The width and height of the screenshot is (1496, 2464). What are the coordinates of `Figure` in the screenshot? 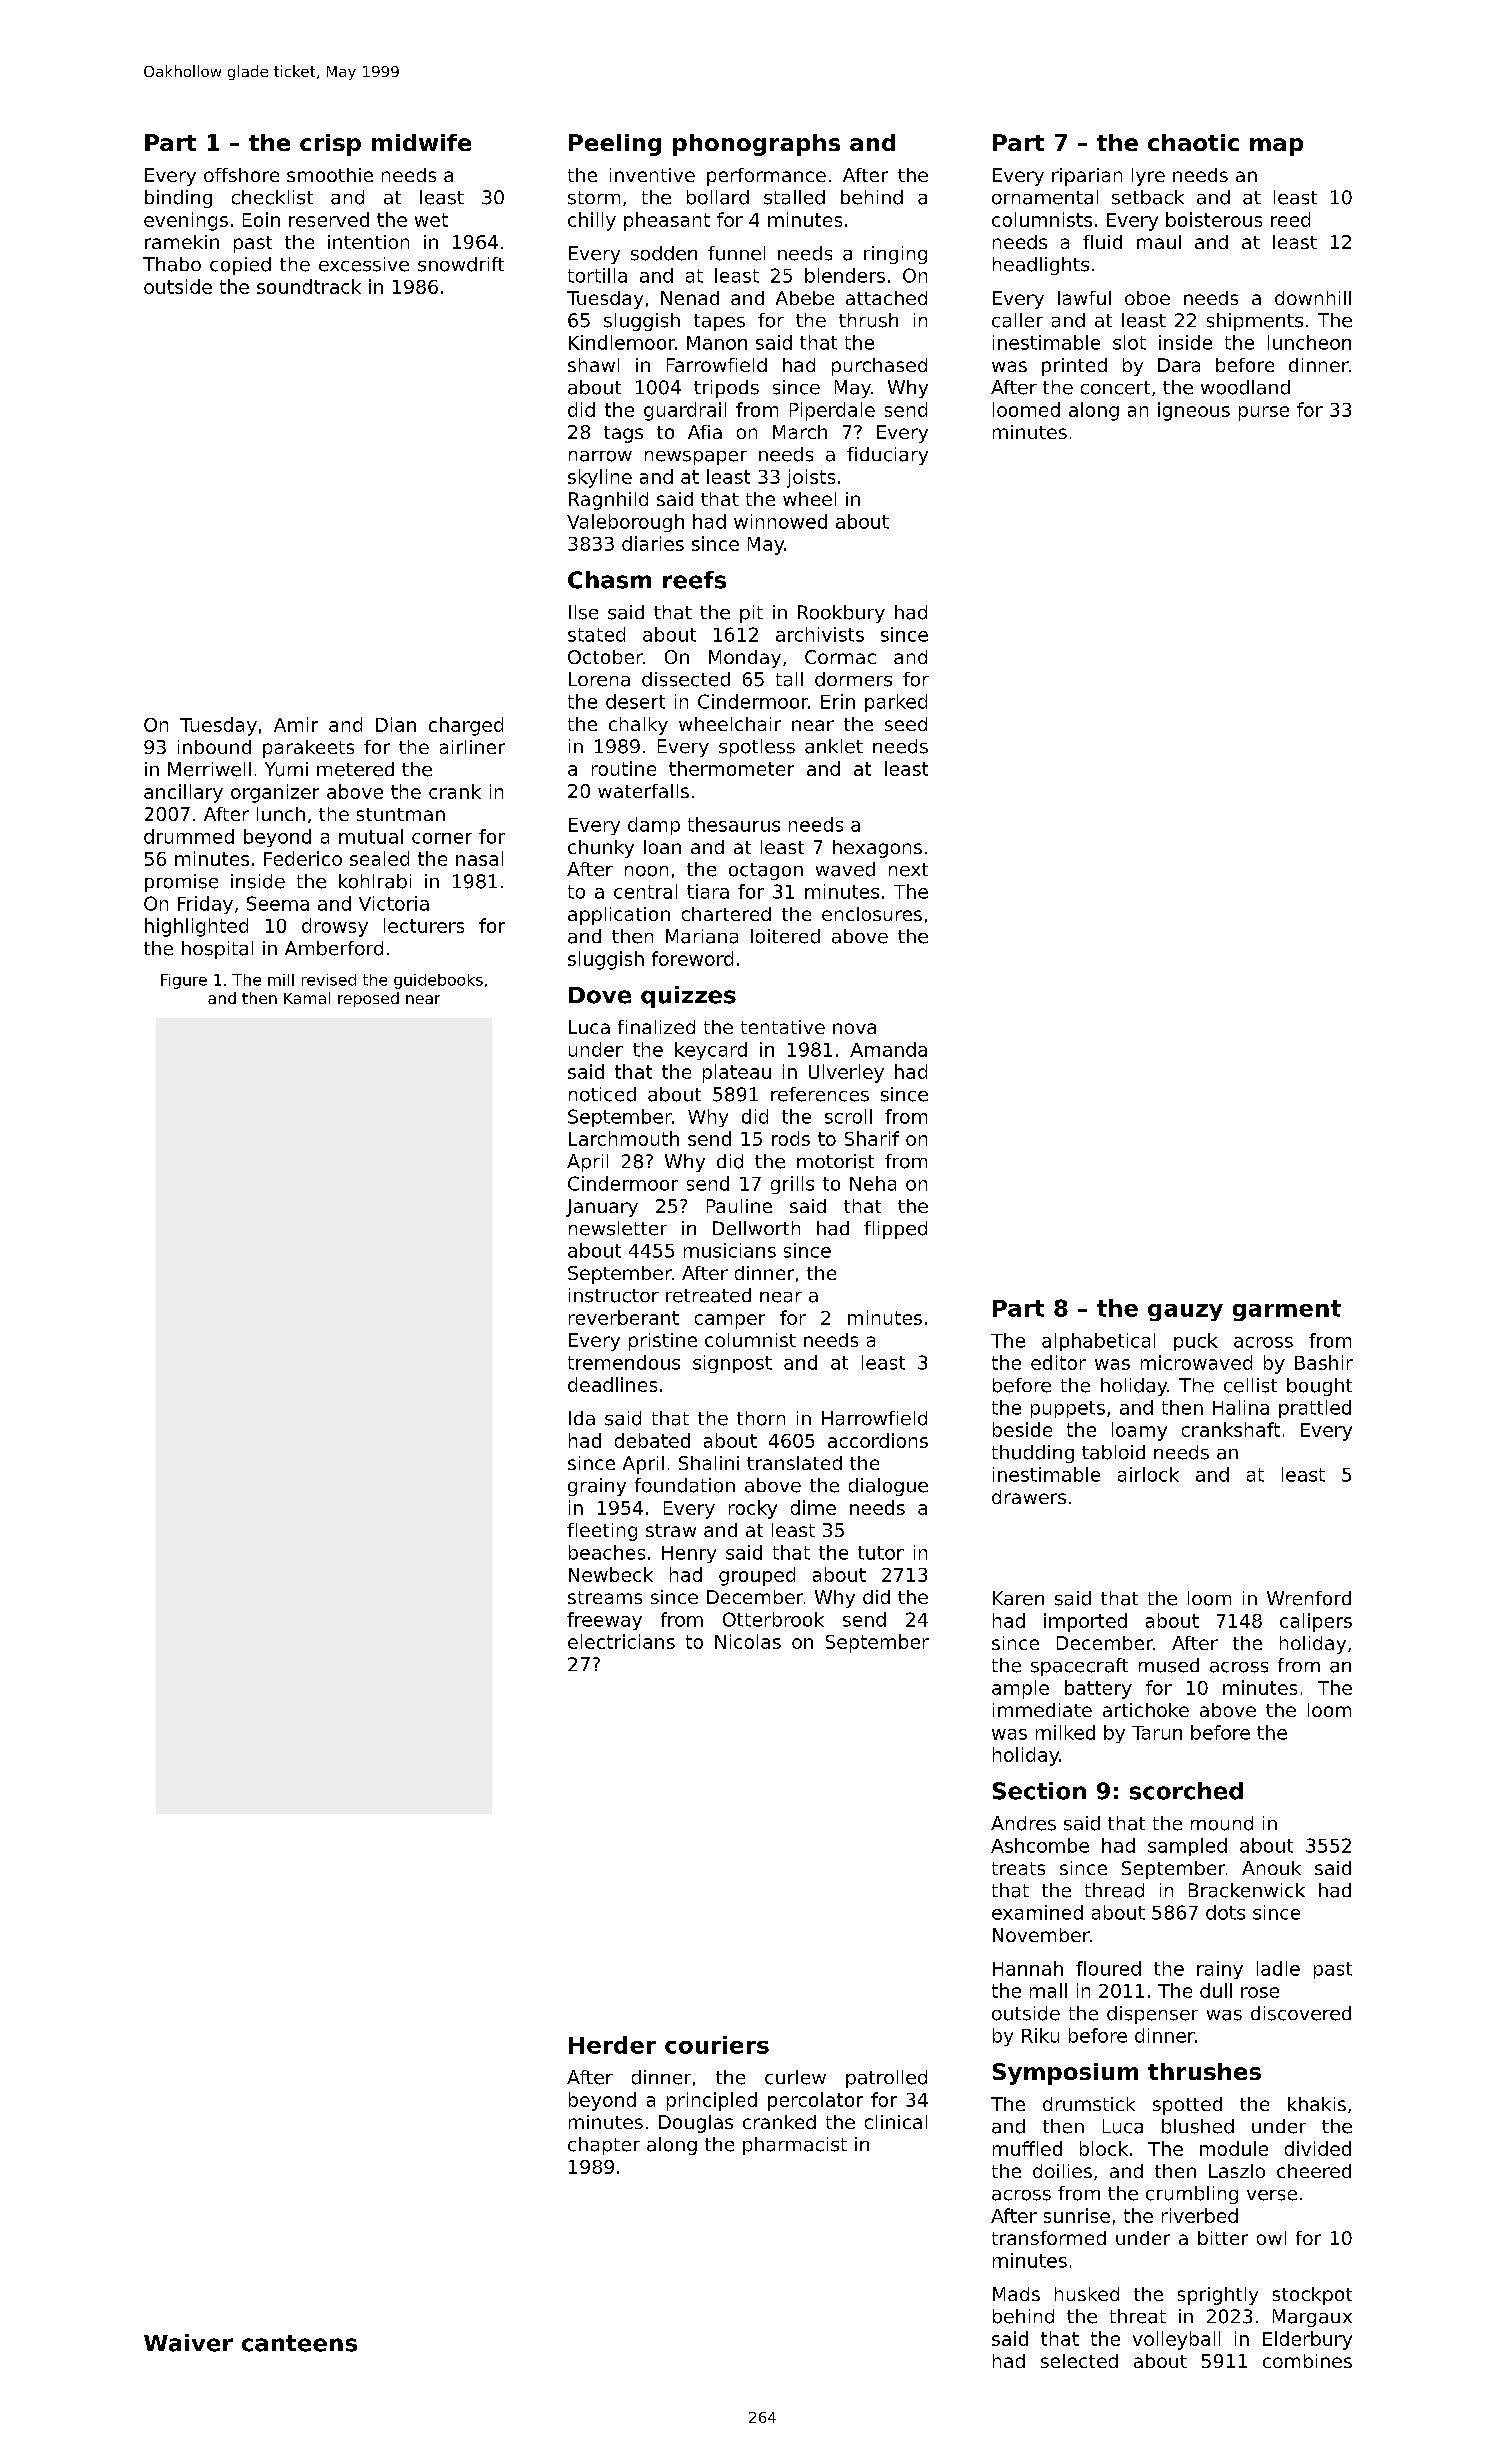 It's located at (184, 981).
